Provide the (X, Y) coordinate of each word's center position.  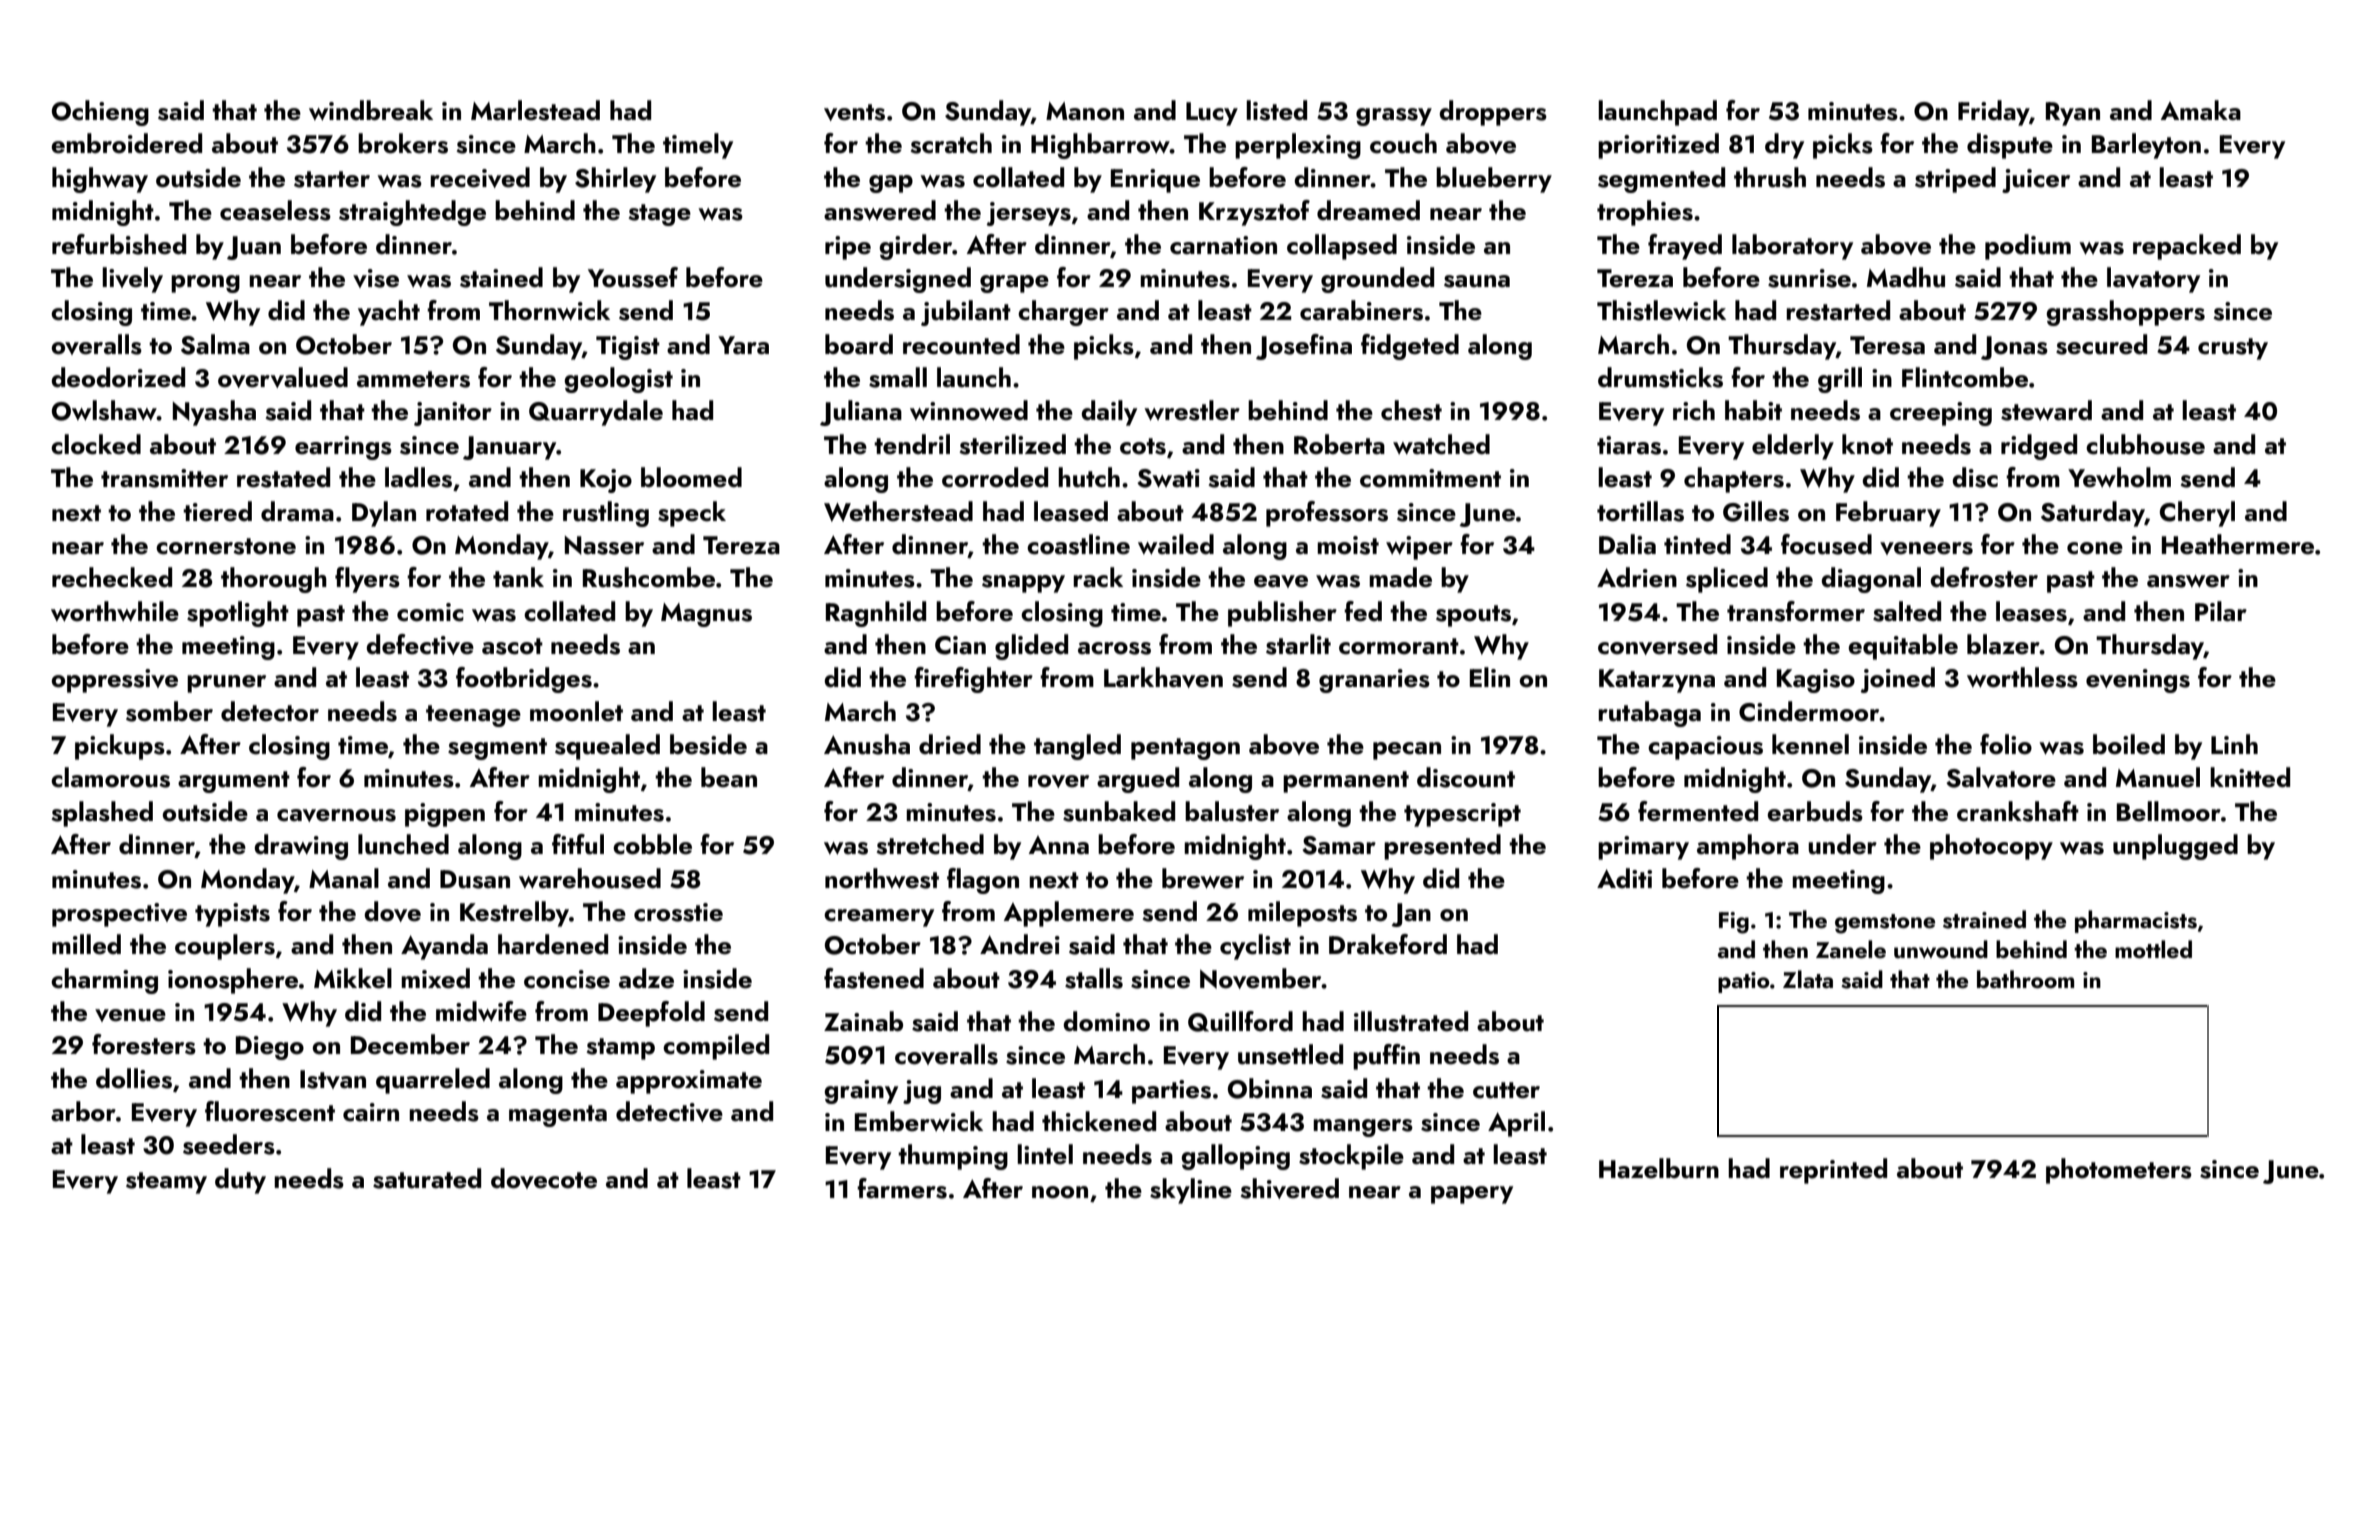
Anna (1059, 845)
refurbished (119, 244)
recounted (961, 344)
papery (1472, 1195)
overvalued (283, 377)
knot (1867, 444)
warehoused (590, 878)
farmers (902, 1188)
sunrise (1809, 278)
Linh (2234, 744)
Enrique (1155, 181)
